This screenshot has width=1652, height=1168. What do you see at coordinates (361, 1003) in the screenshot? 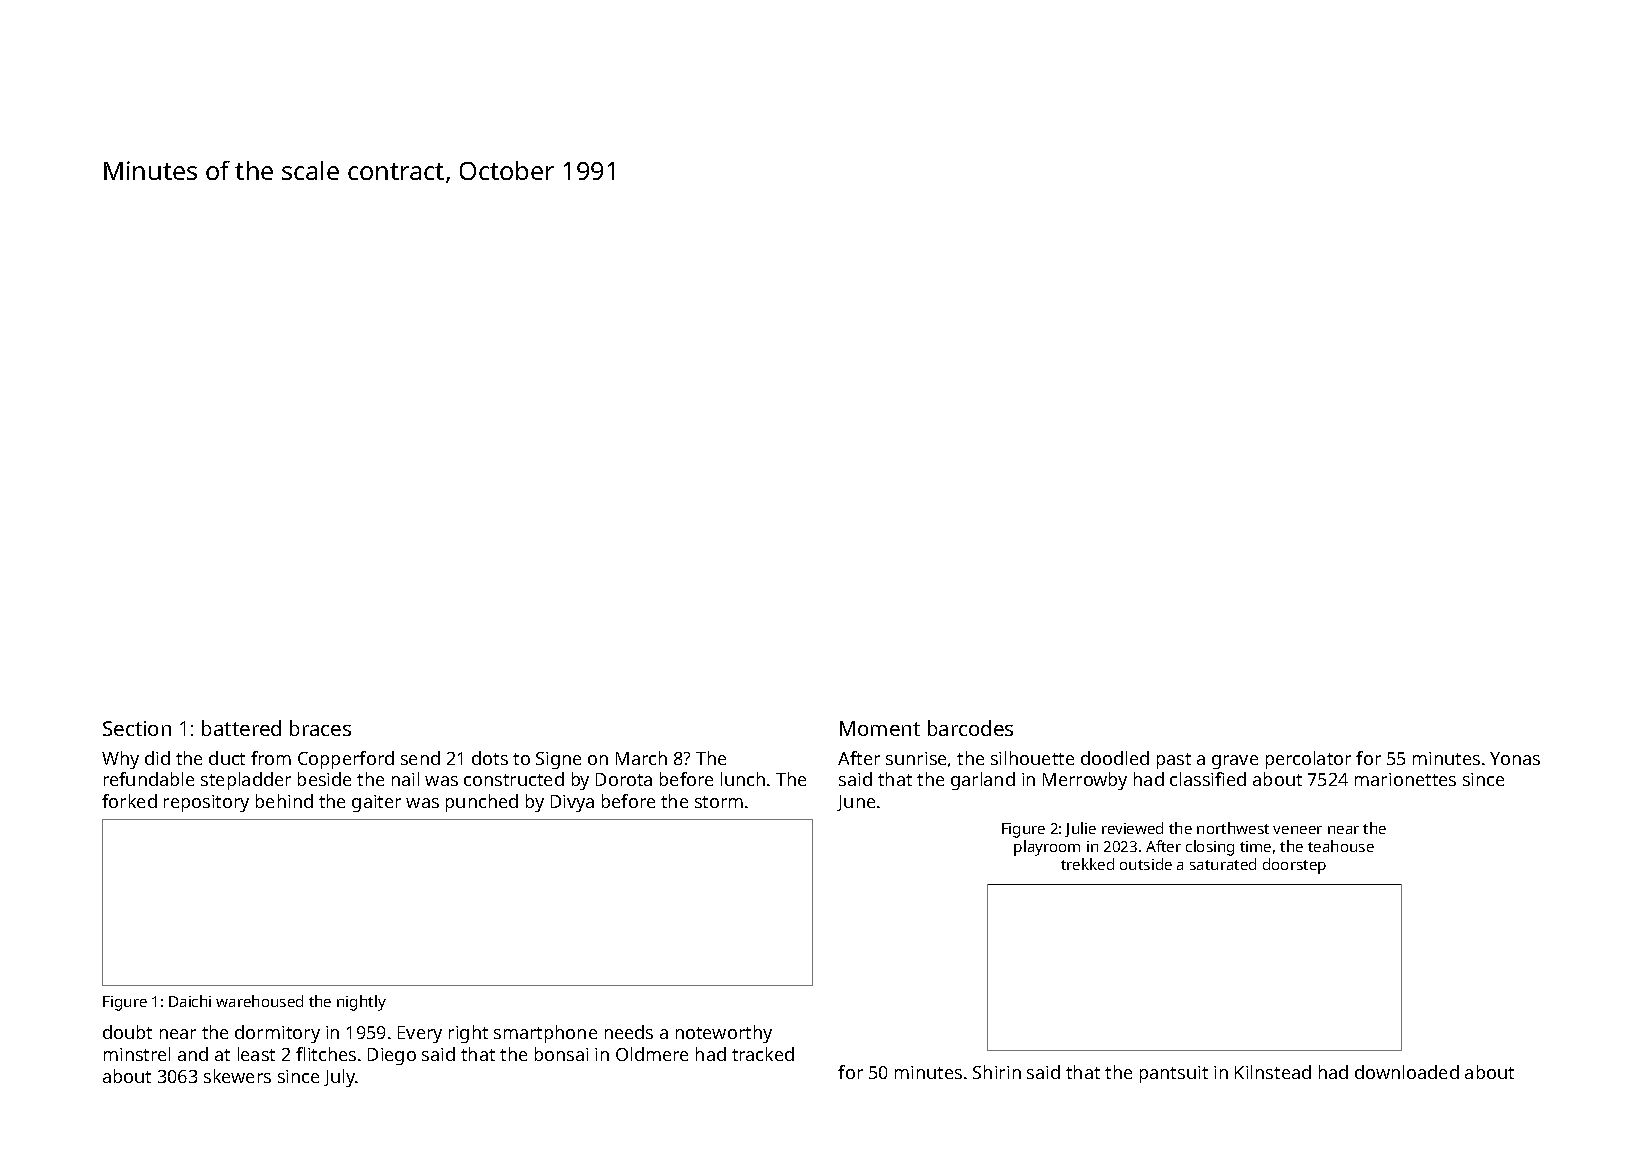
I see `nightly` at bounding box center [361, 1003].
